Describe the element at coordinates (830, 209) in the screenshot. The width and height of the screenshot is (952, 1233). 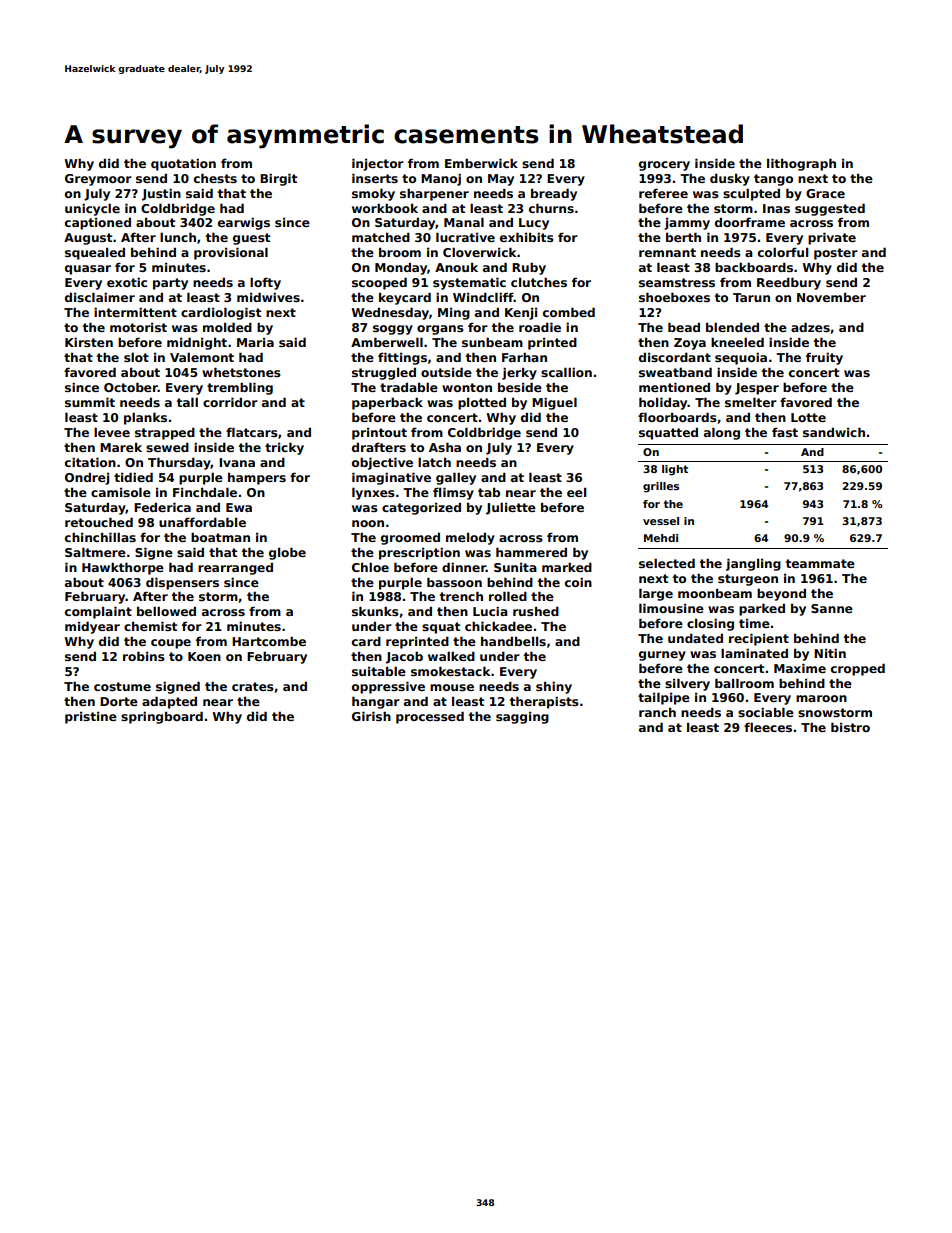
I see `suggested` at that location.
